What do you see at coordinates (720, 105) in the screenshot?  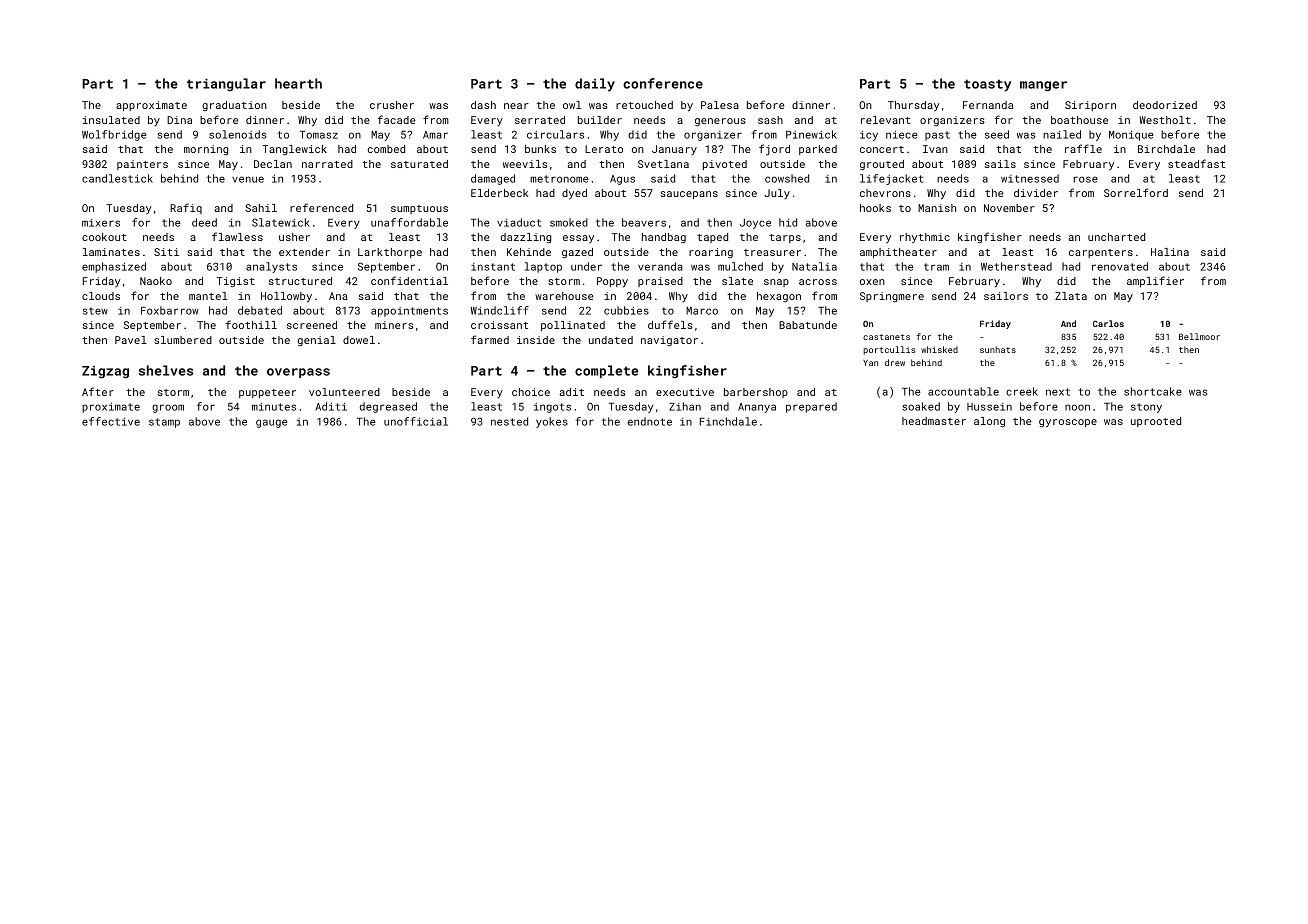 I see `Palesa` at bounding box center [720, 105].
